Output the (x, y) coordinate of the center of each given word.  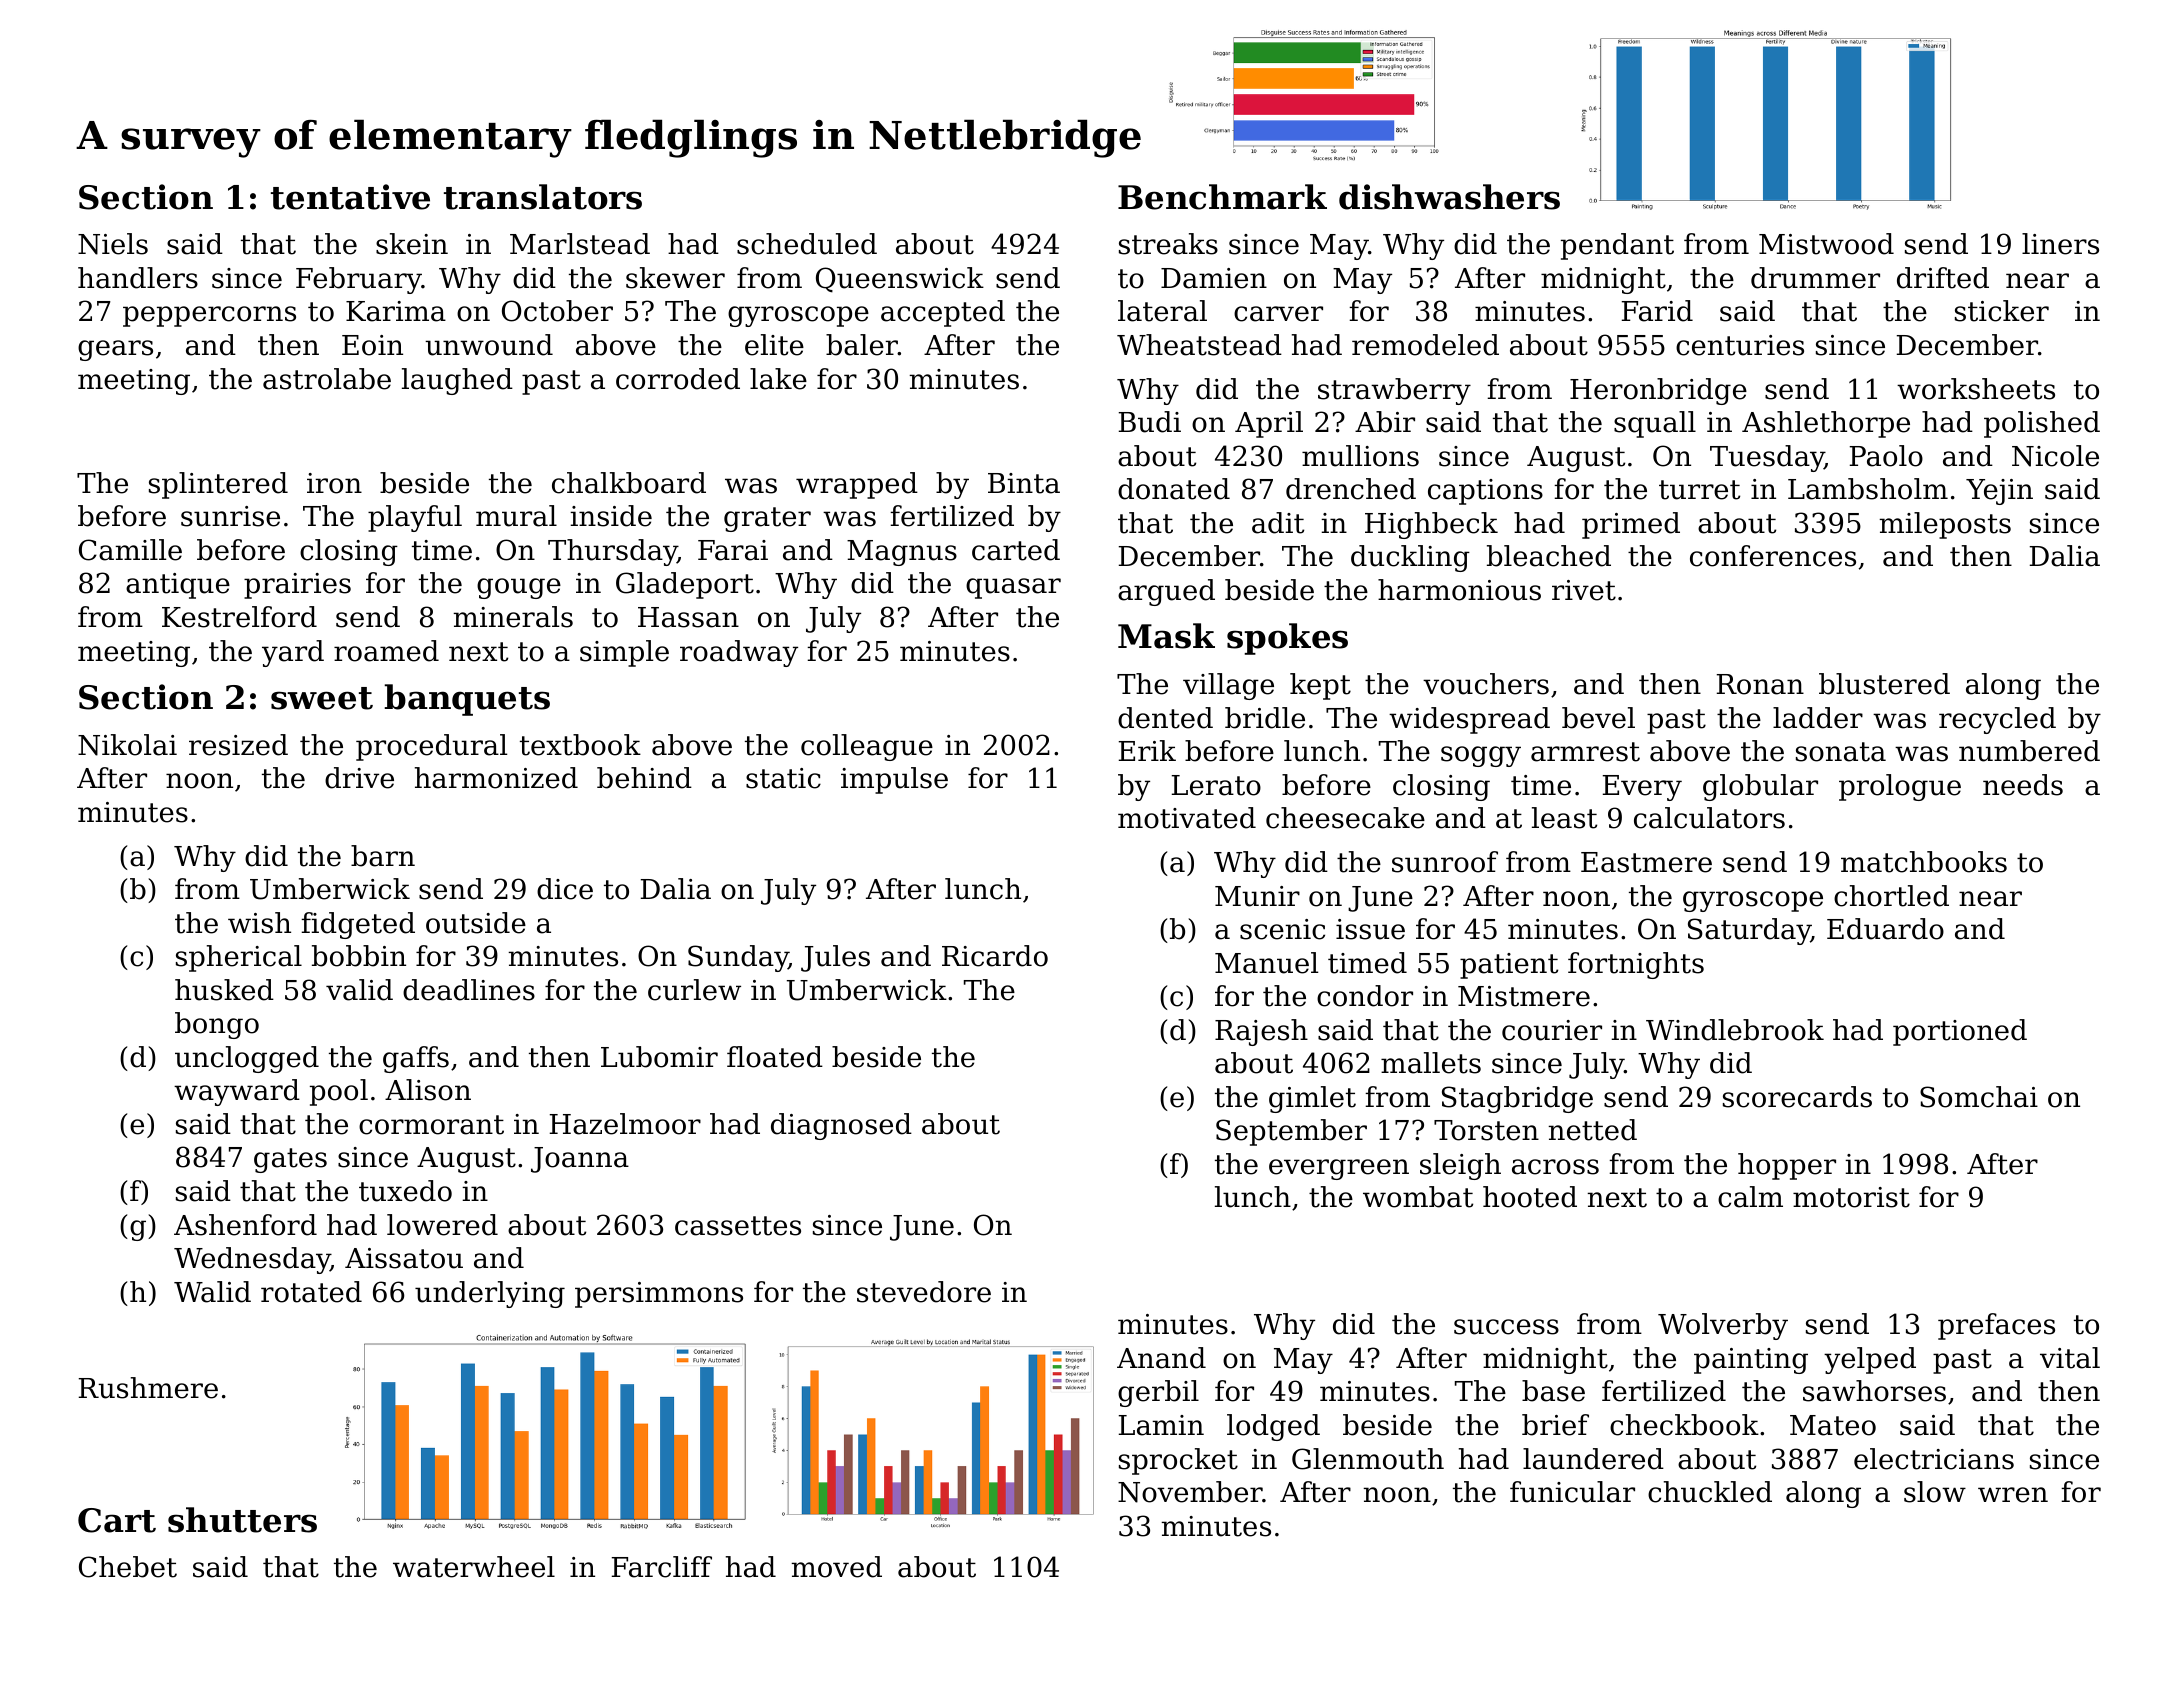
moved (836, 1567)
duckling (1410, 558)
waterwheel (474, 1567)
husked (224, 990)
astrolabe (327, 379)
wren (2013, 1495)
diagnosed (841, 1126)
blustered (1884, 684)
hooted (1530, 1197)
